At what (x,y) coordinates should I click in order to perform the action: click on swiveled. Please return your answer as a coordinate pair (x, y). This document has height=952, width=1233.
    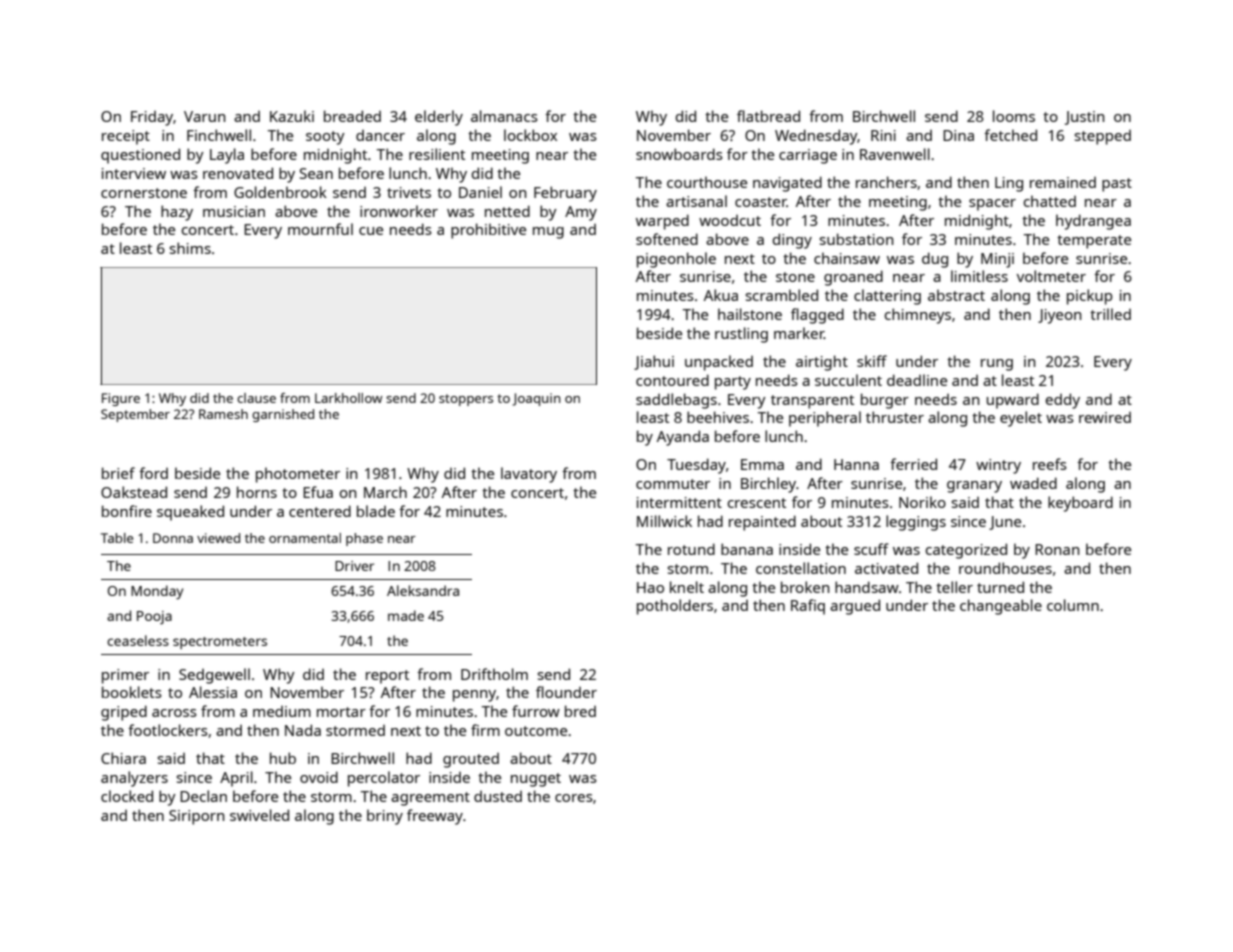
    Looking at the image, I should click on (259, 815).
